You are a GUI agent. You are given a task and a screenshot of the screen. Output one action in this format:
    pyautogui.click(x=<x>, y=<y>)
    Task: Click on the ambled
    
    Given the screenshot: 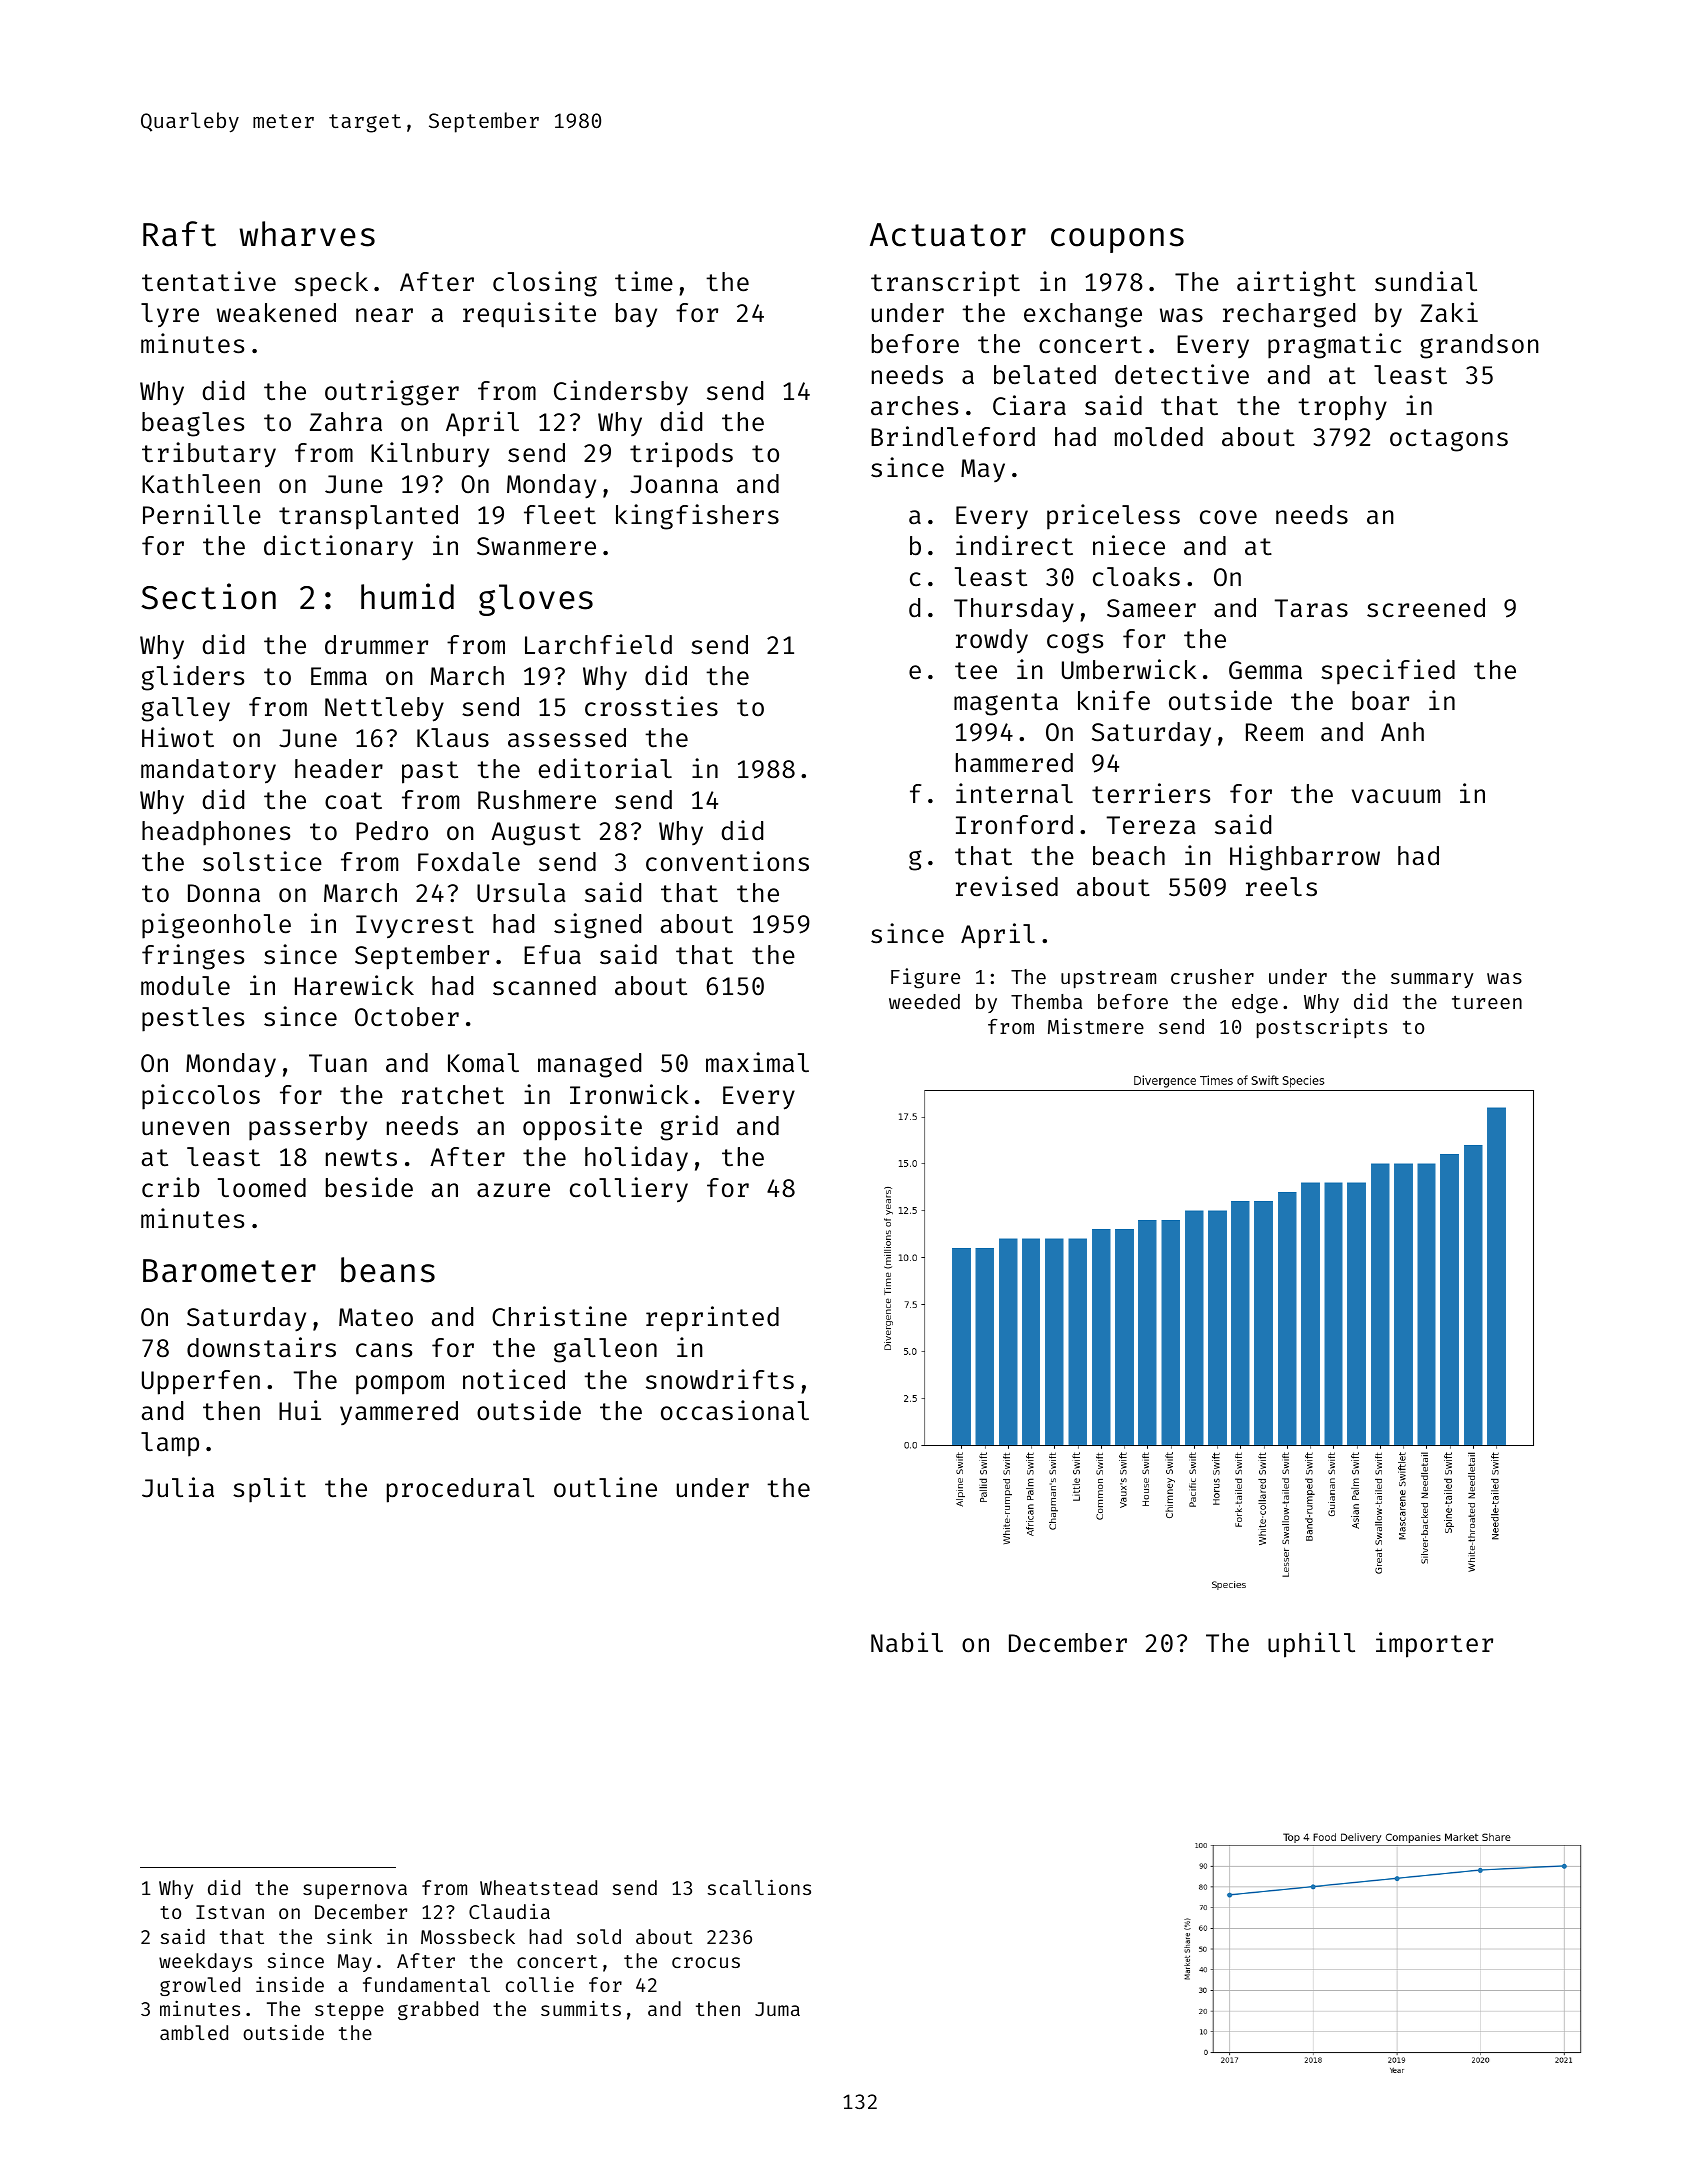 What is the action you would take?
    pyautogui.click(x=194, y=2032)
